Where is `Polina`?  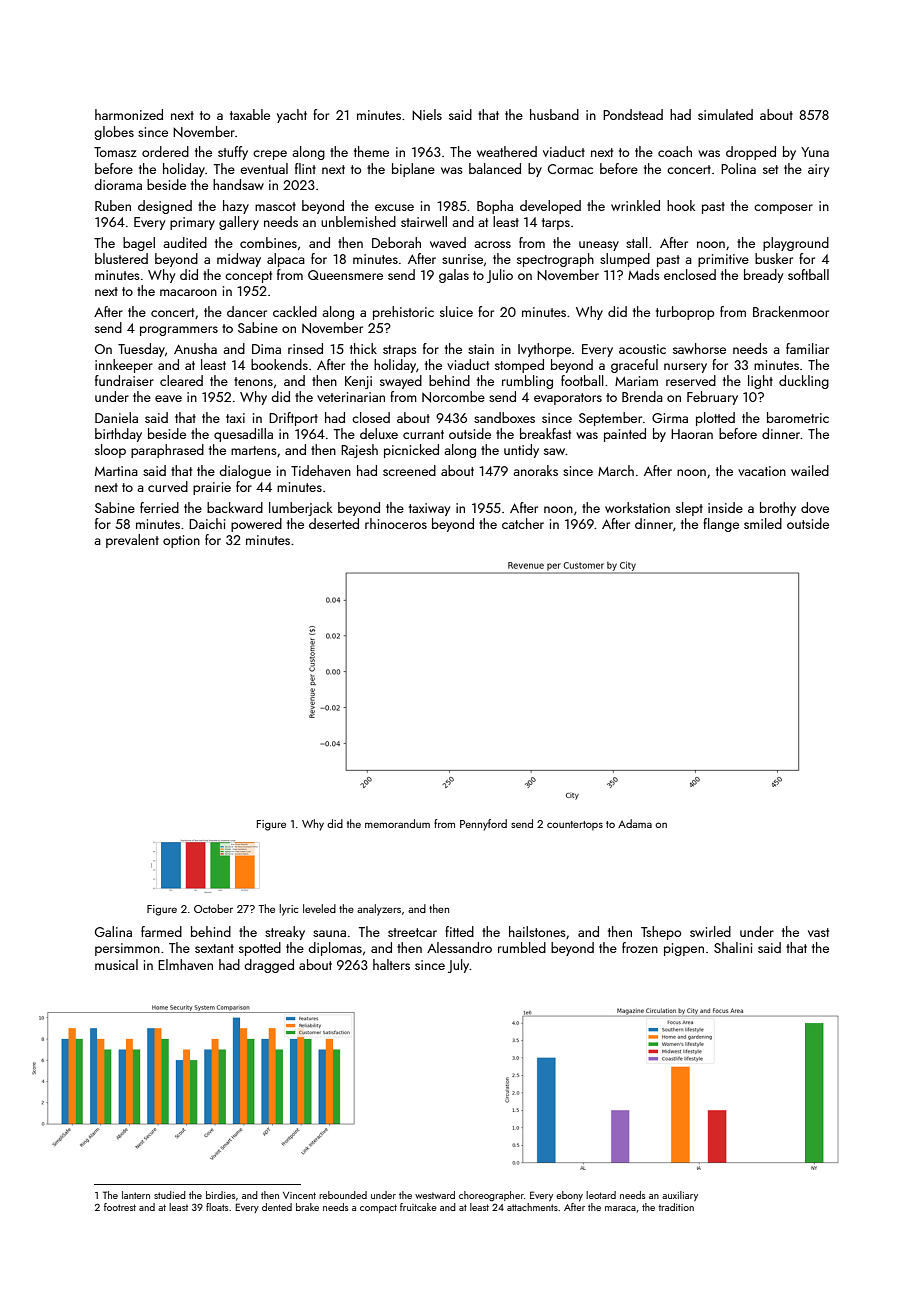 Polina is located at coordinates (738, 168).
